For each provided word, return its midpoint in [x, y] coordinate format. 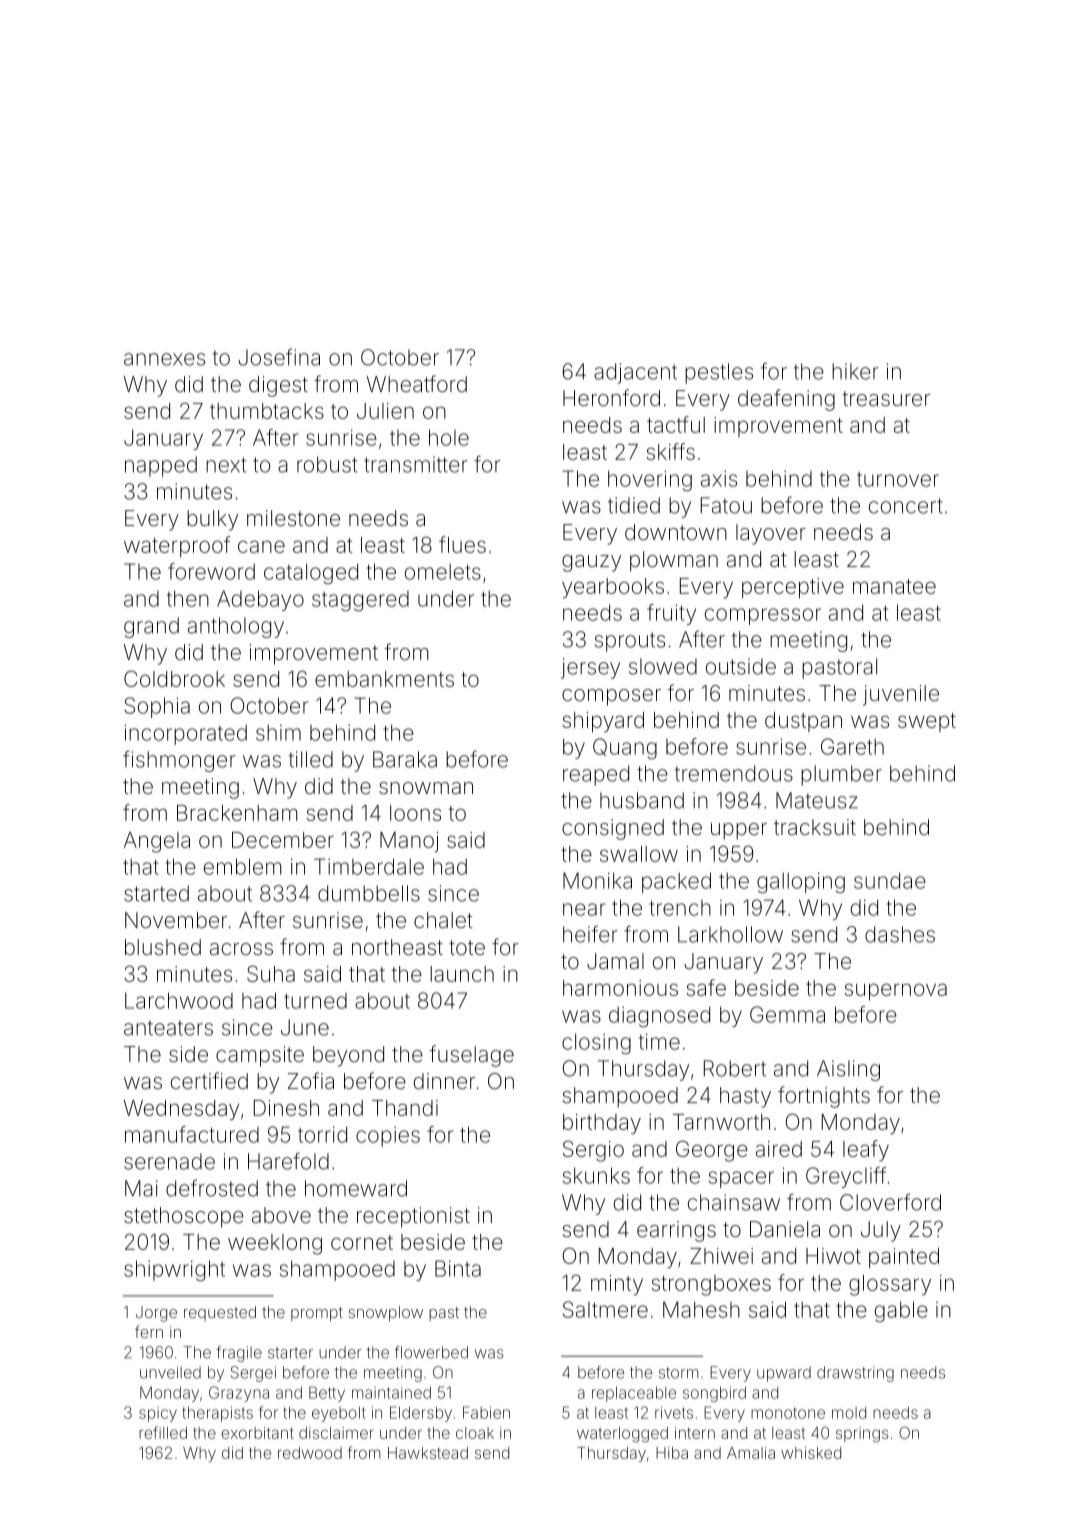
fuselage [471, 1056]
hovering [650, 480]
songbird [714, 1394]
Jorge [156, 1314]
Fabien [486, 1412]
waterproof [177, 546]
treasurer [886, 398]
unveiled [170, 1372]
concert [906, 506]
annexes [164, 359]
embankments [384, 679]
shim [278, 733]
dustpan [803, 722]
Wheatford [417, 383]
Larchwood [179, 1000]
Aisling [848, 1070]
